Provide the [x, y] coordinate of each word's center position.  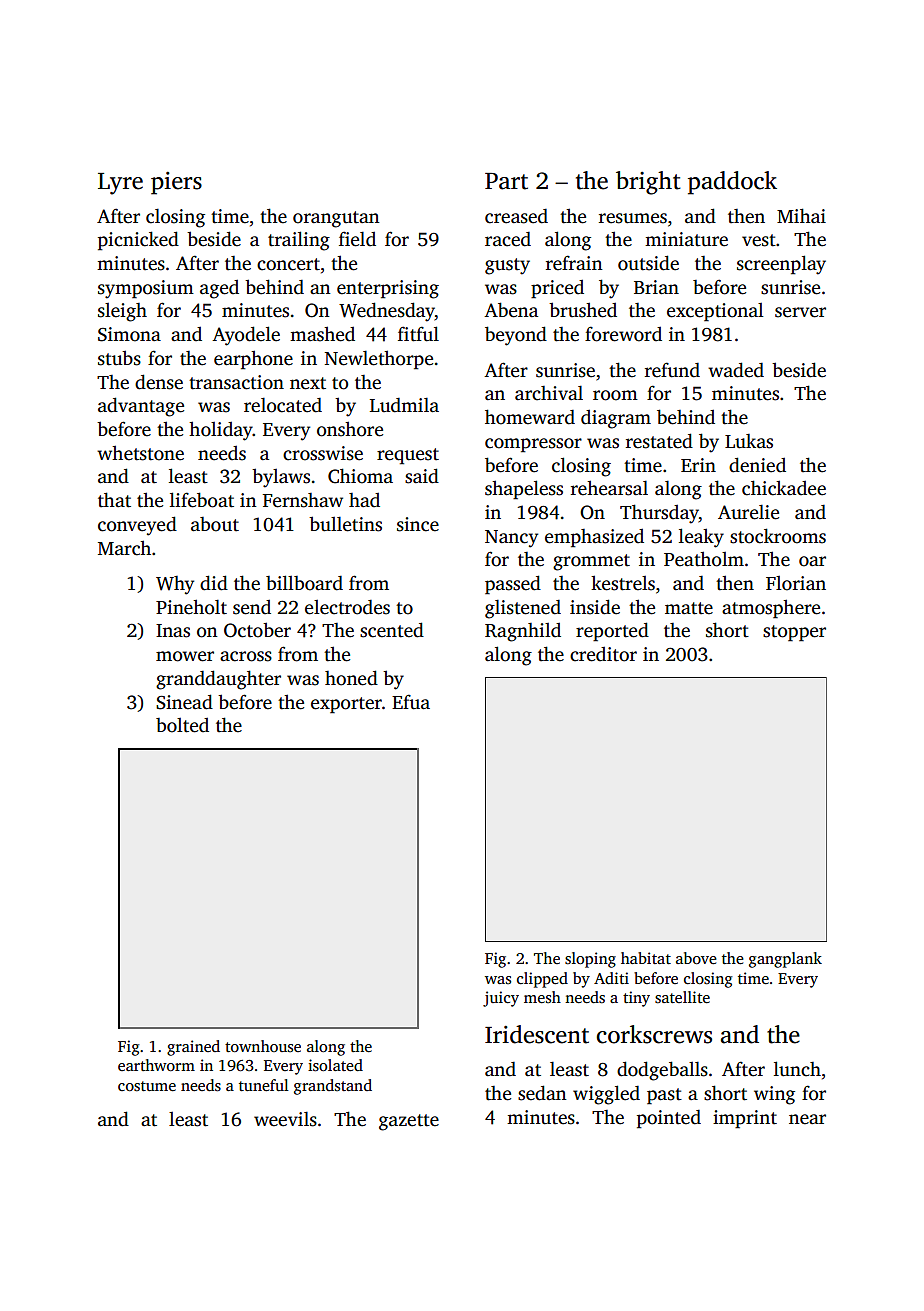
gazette [409, 1122]
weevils [285, 1119]
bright [648, 183]
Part [506, 181]
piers [176, 183]
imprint [745, 1119]
